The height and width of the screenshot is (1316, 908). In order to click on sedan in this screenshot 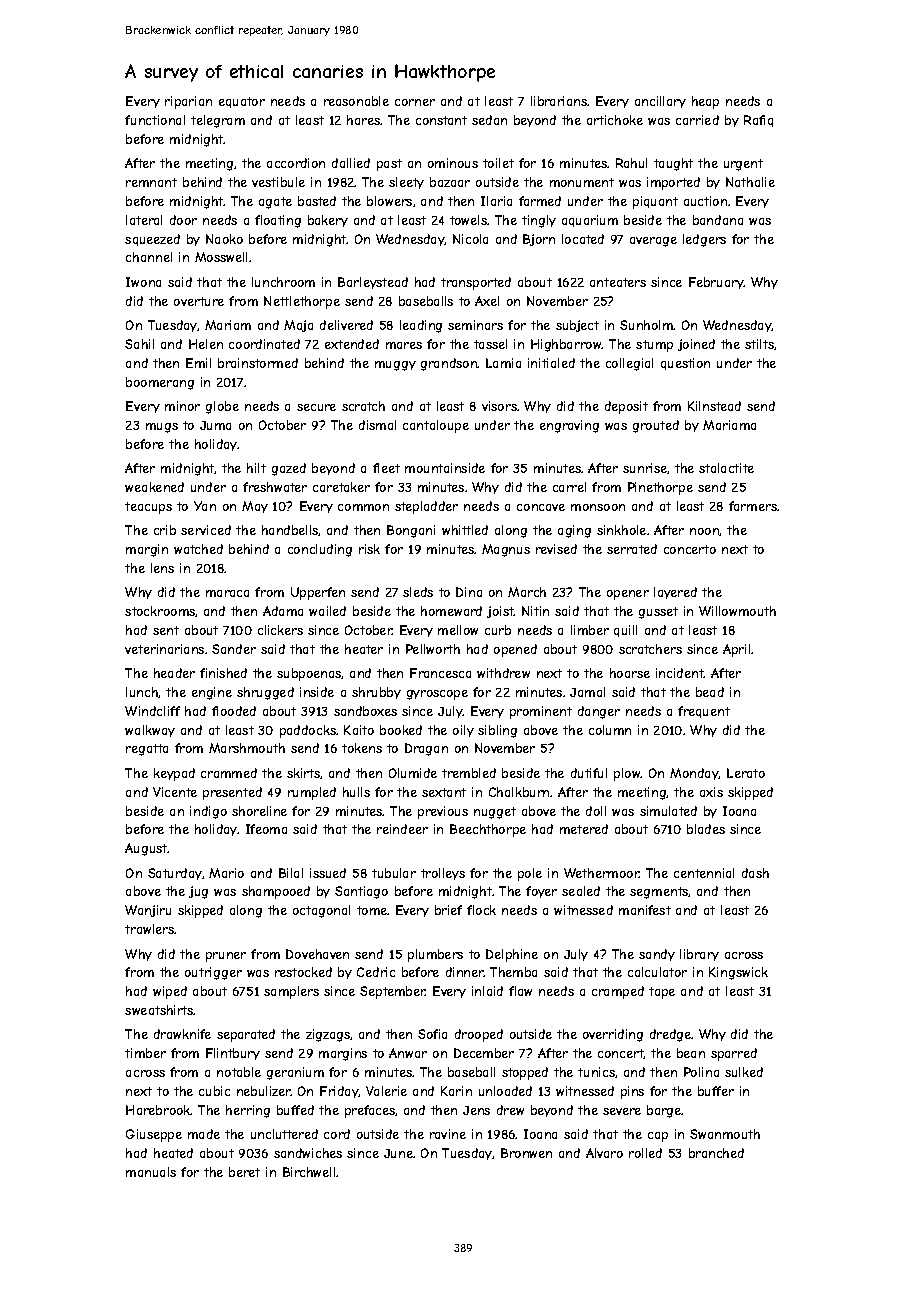, I will do `click(489, 120)`.
